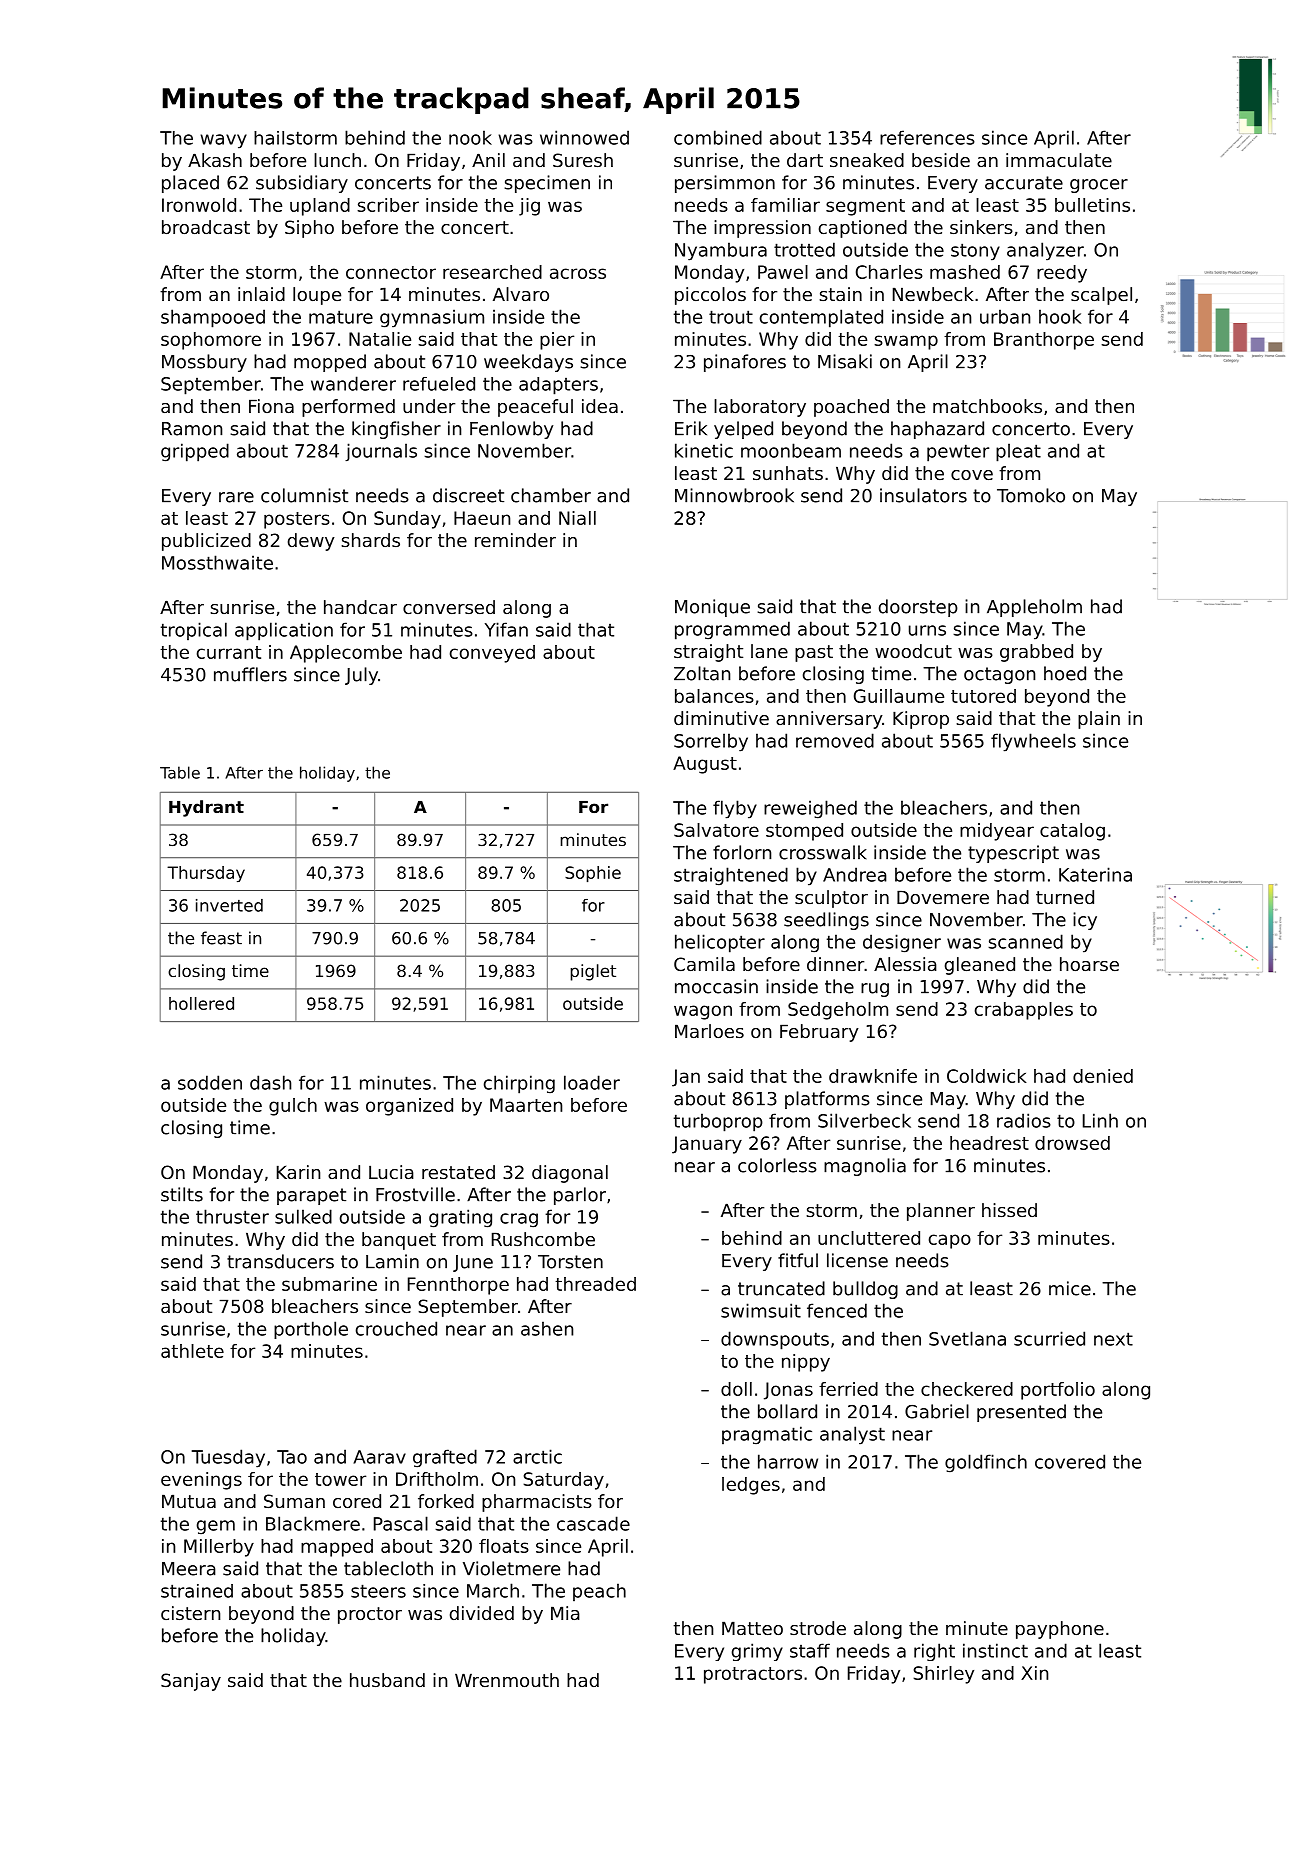  What do you see at coordinates (261, 294) in the image?
I see `inlaid` at bounding box center [261, 294].
